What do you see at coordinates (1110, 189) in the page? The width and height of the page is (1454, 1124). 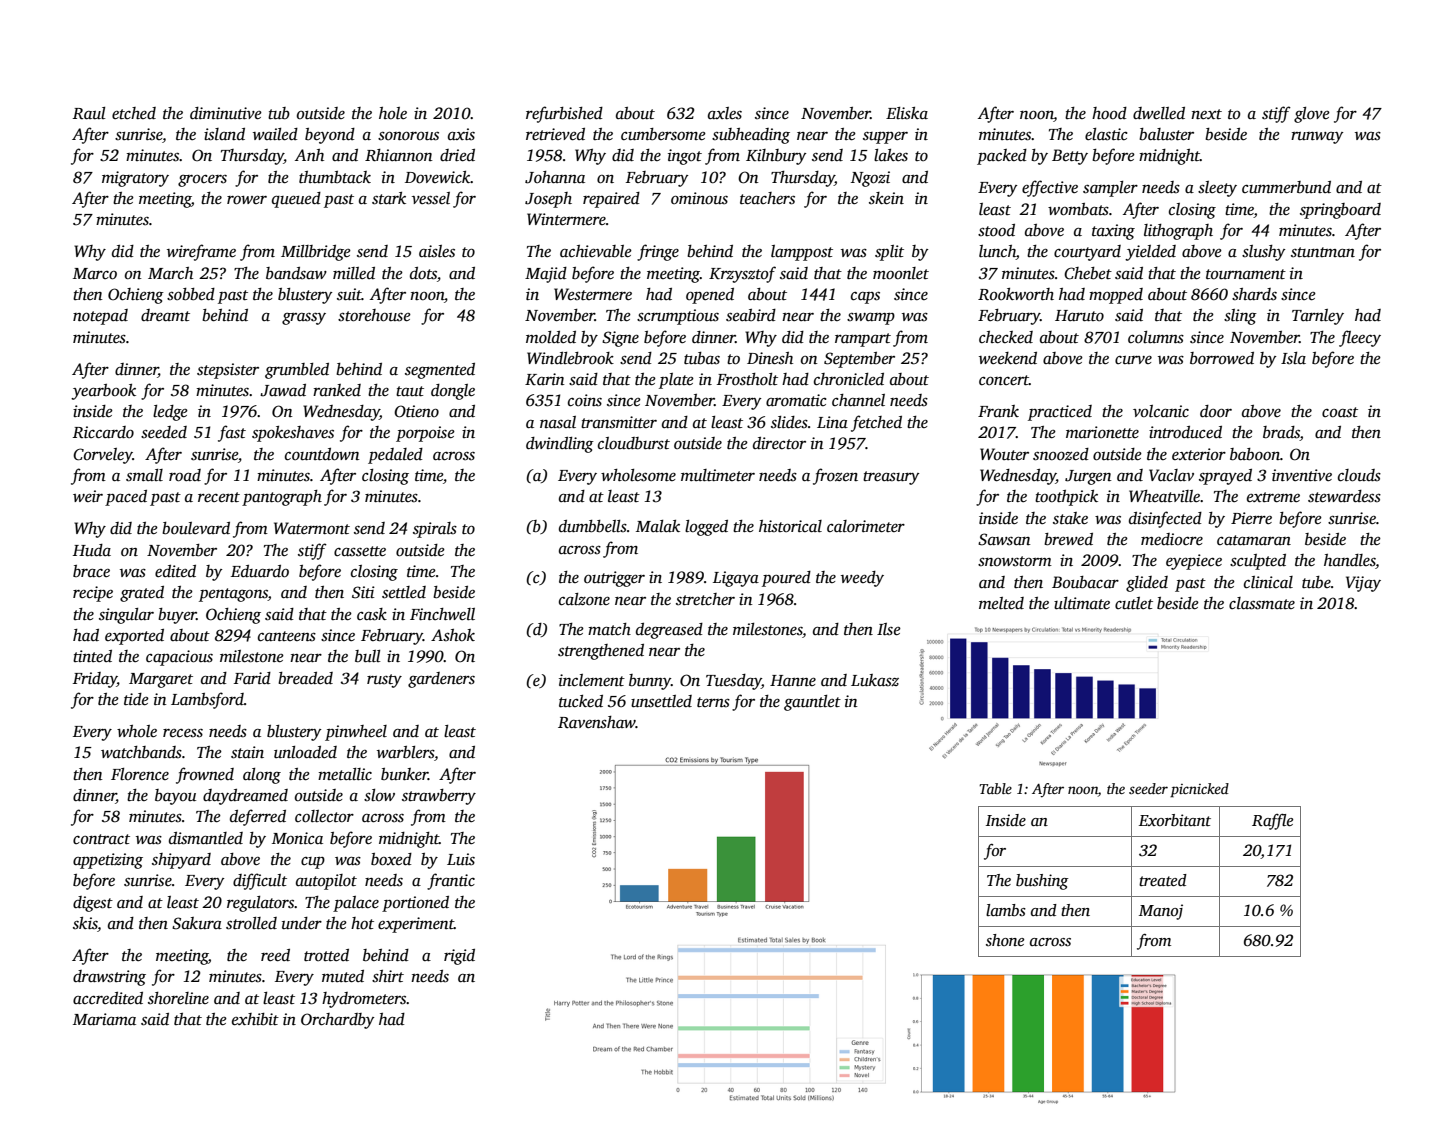 I see `sampler` at bounding box center [1110, 189].
